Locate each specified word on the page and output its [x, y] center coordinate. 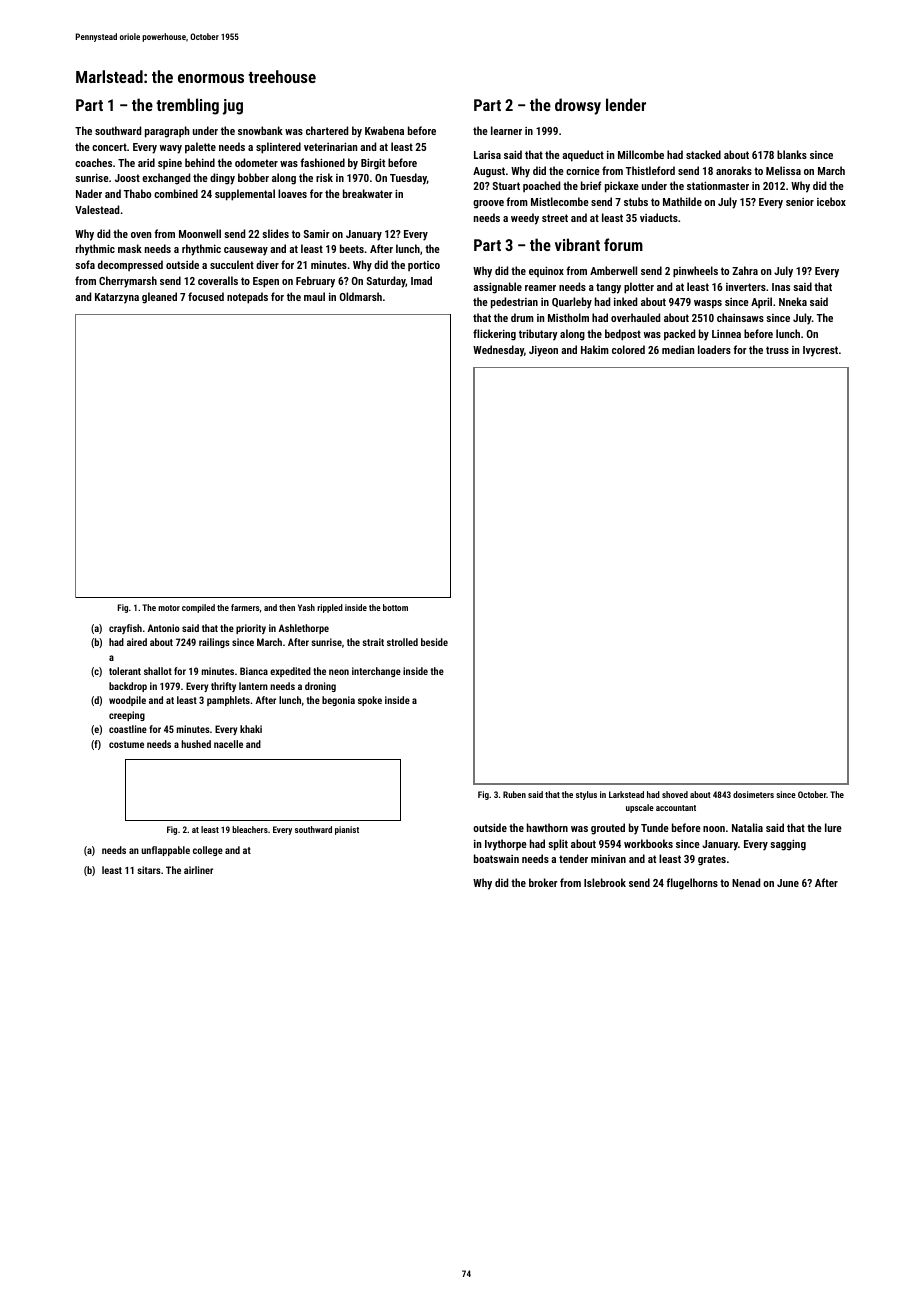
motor [169, 608]
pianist [347, 830]
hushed [196, 744]
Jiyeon [543, 351]
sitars [149, 870]
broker [543, 882]
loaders [714, 349]
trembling [187, 106]
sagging [788, 845]
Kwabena [384, 130]
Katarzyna [117, 298]
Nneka [793, 301]
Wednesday [498, 351]
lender [626, 104]
